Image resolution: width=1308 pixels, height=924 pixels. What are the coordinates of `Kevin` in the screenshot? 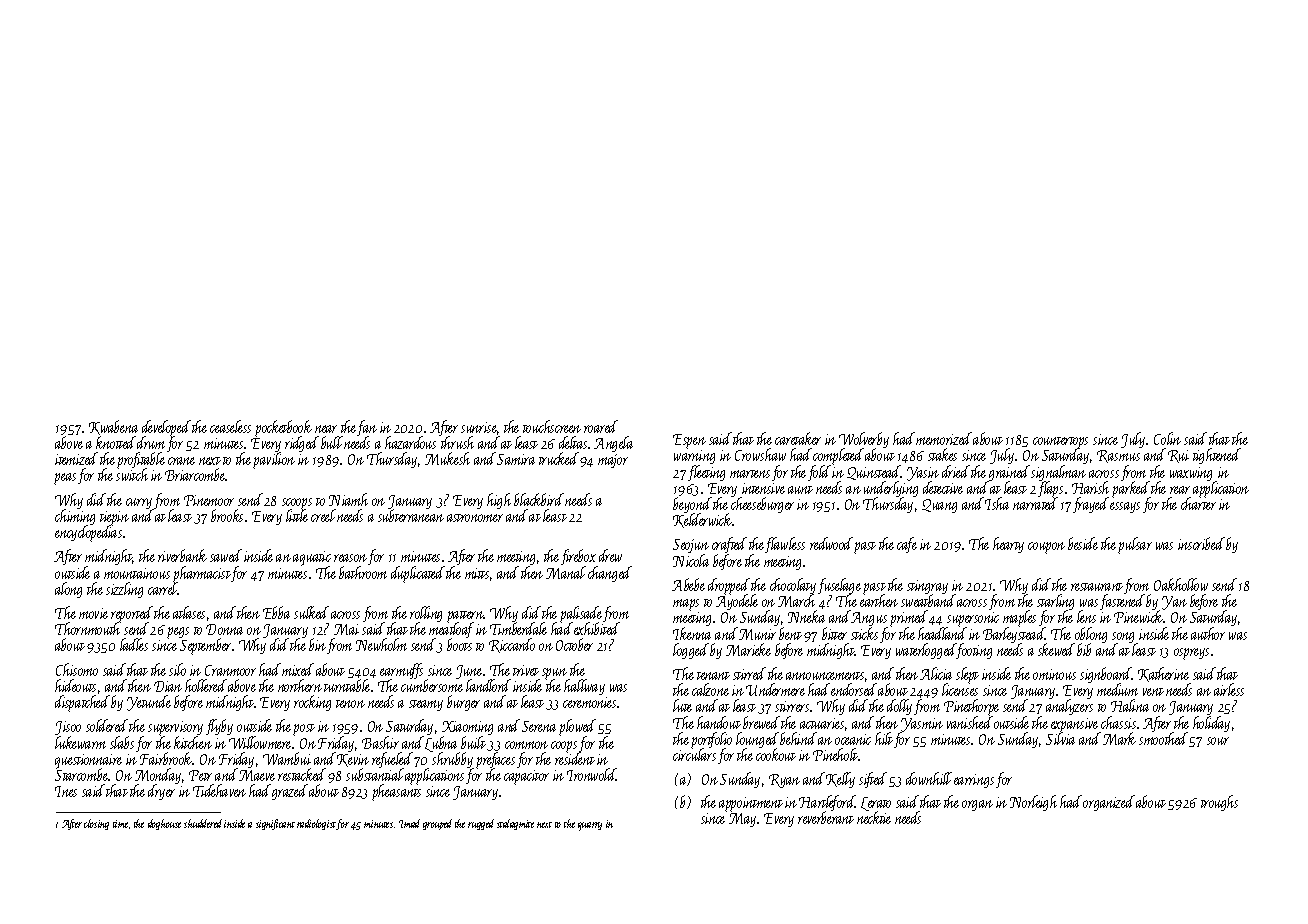 It's located at (353, 760).
